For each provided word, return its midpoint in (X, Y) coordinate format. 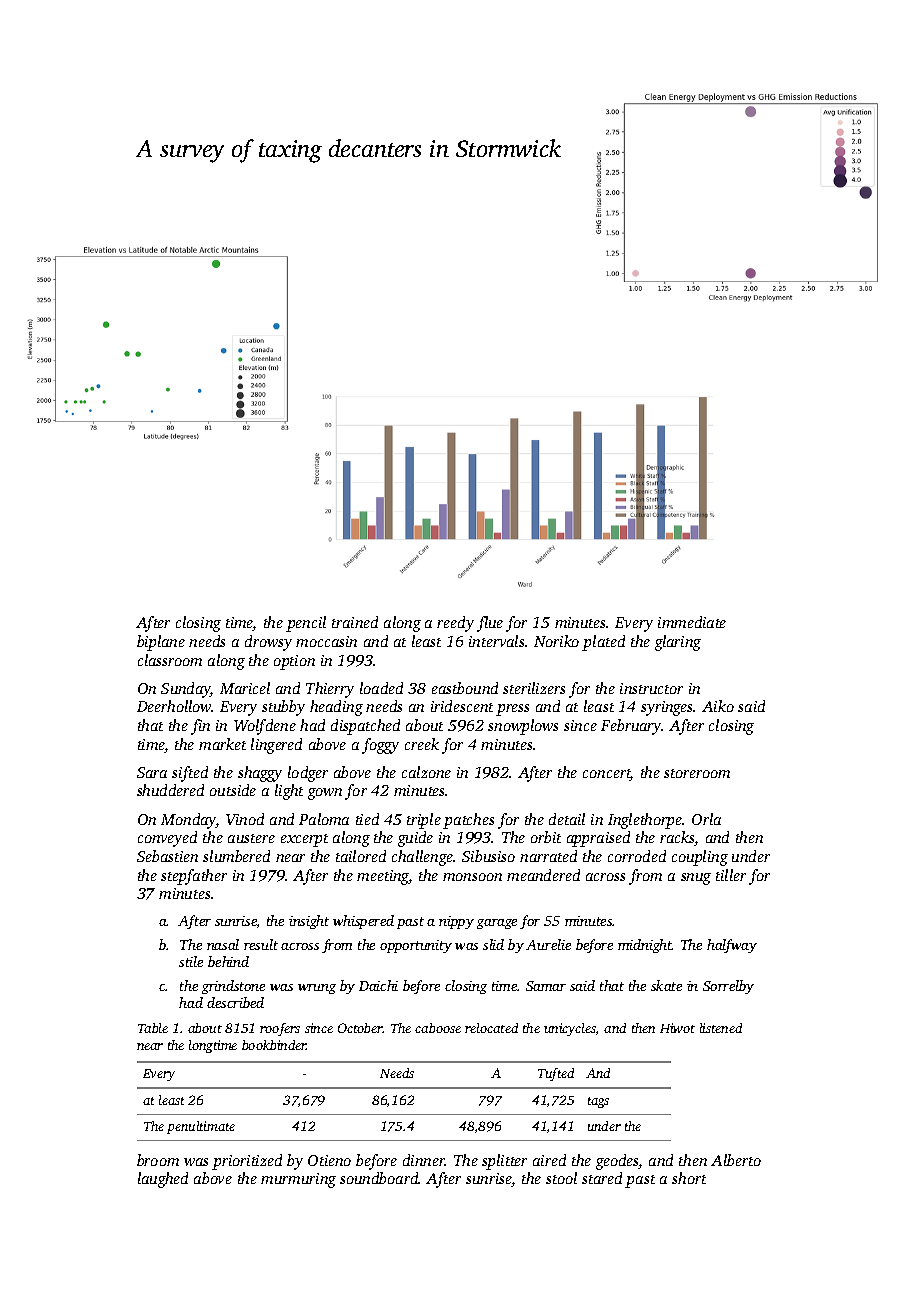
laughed (163, 1180)
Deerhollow (174, 706)
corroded (637, 856)
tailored (361, 856)
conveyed (167, 839)
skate (666, 985)
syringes (667, 708)
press (512, 710)
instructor (651, 688)
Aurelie (548, 944)
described (235, 1002)
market (222, 744)
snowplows (523, 727)
